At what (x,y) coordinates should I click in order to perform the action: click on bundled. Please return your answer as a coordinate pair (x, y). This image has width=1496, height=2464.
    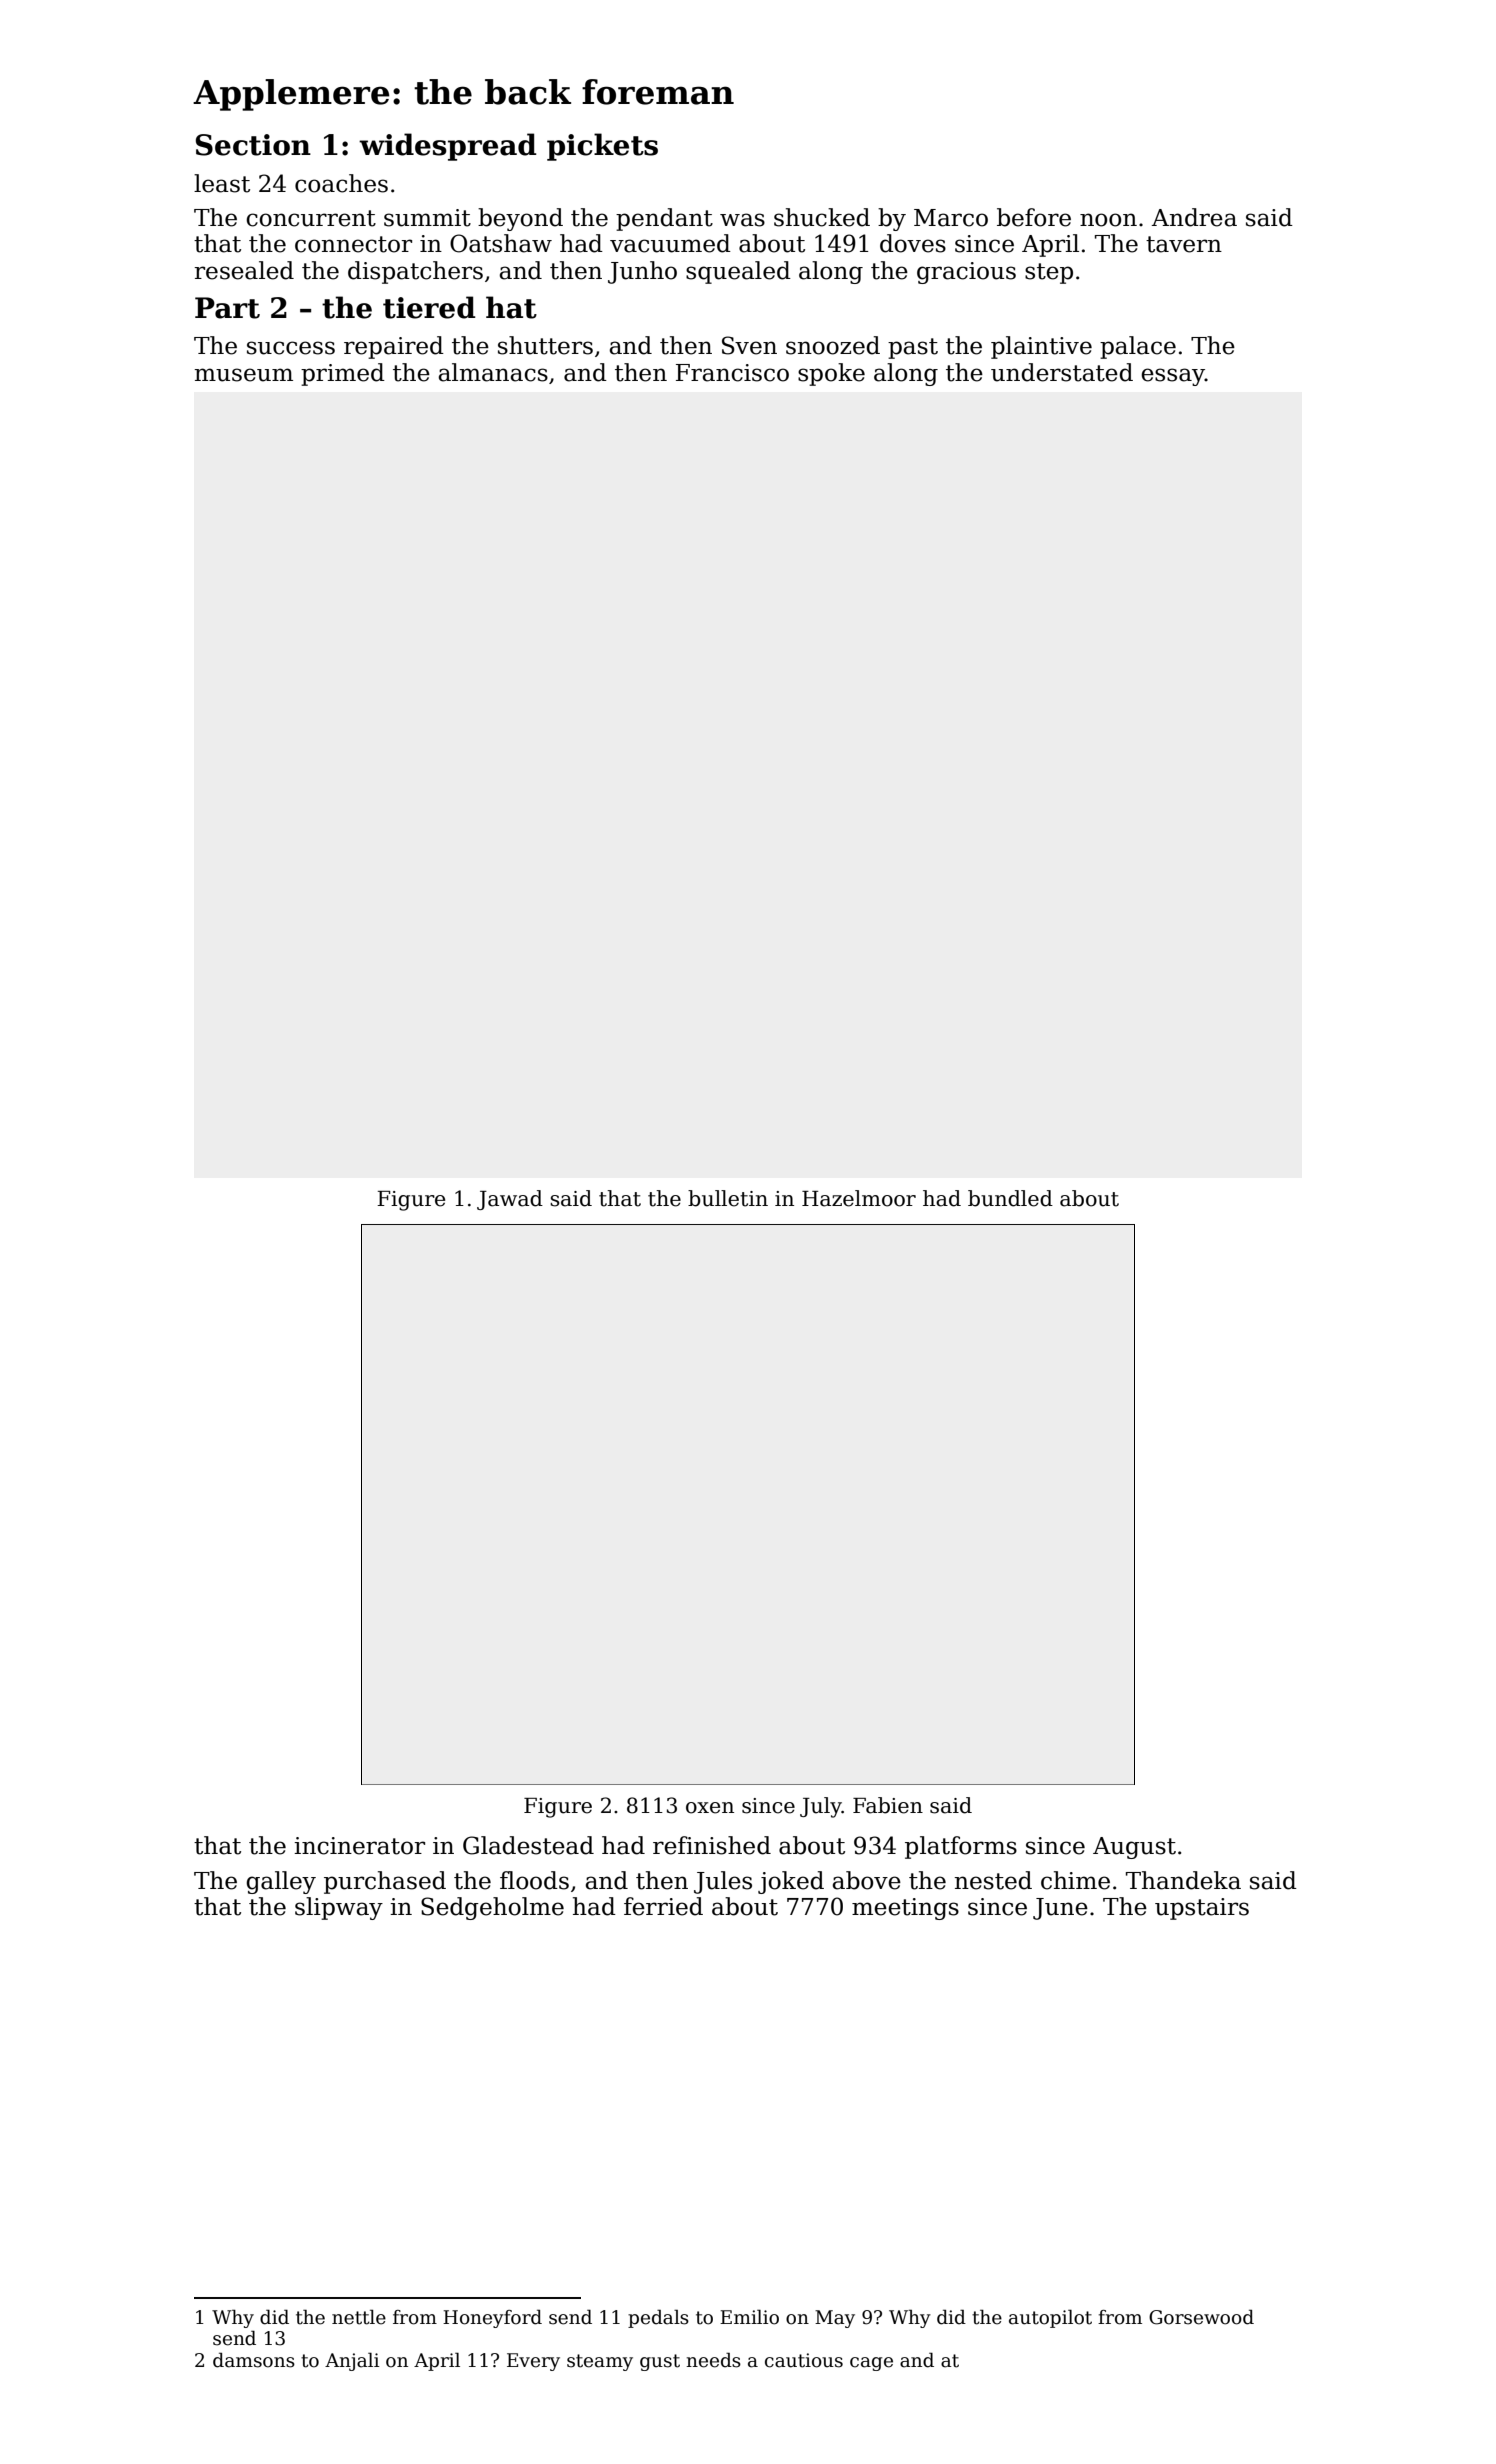
    Looking at the image, I should click on (1010, 1198).
